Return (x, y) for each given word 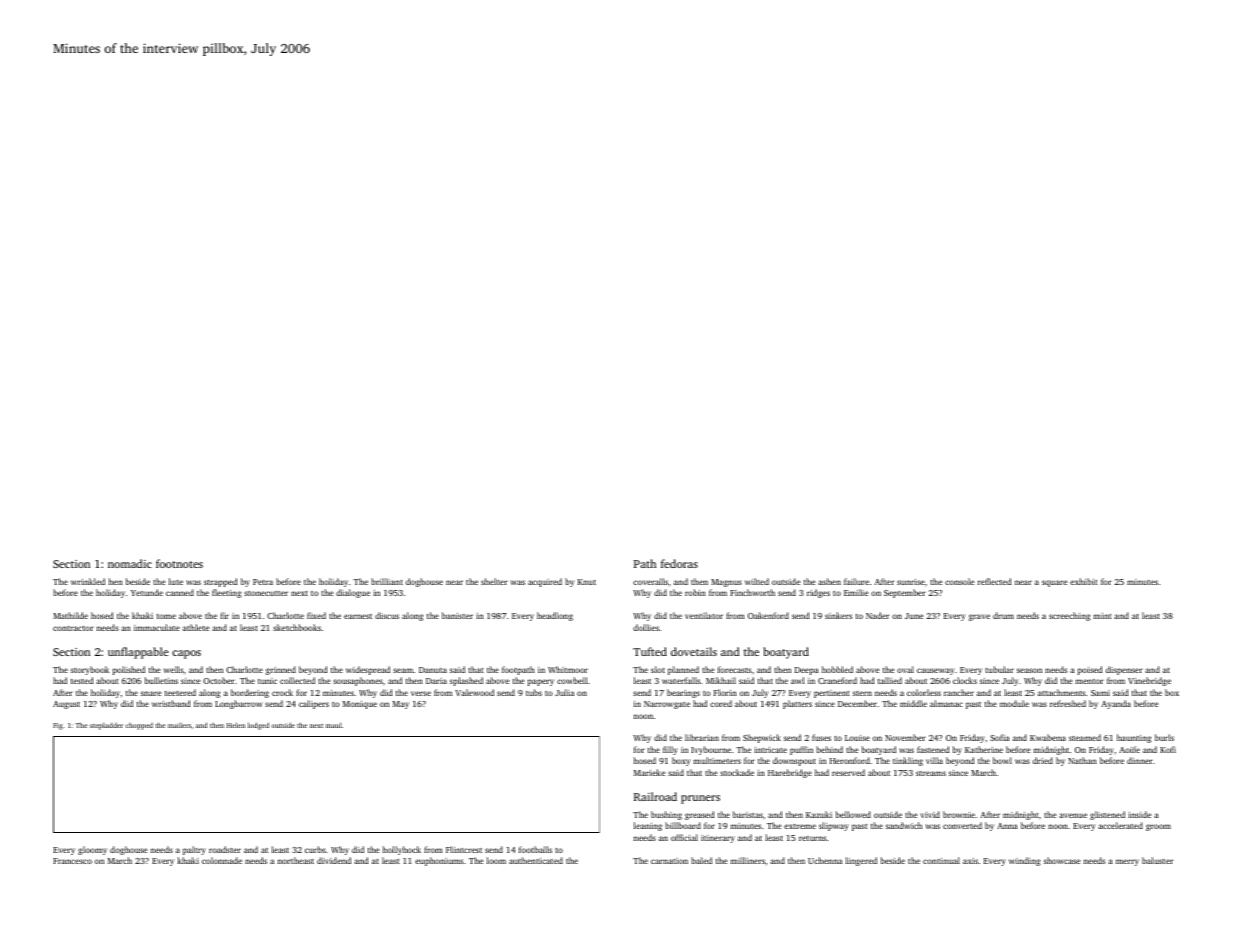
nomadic (130, 563)
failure (856, 581)
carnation (669, 861)
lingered (861, 861)
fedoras (679, 563)
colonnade (222, 860)
